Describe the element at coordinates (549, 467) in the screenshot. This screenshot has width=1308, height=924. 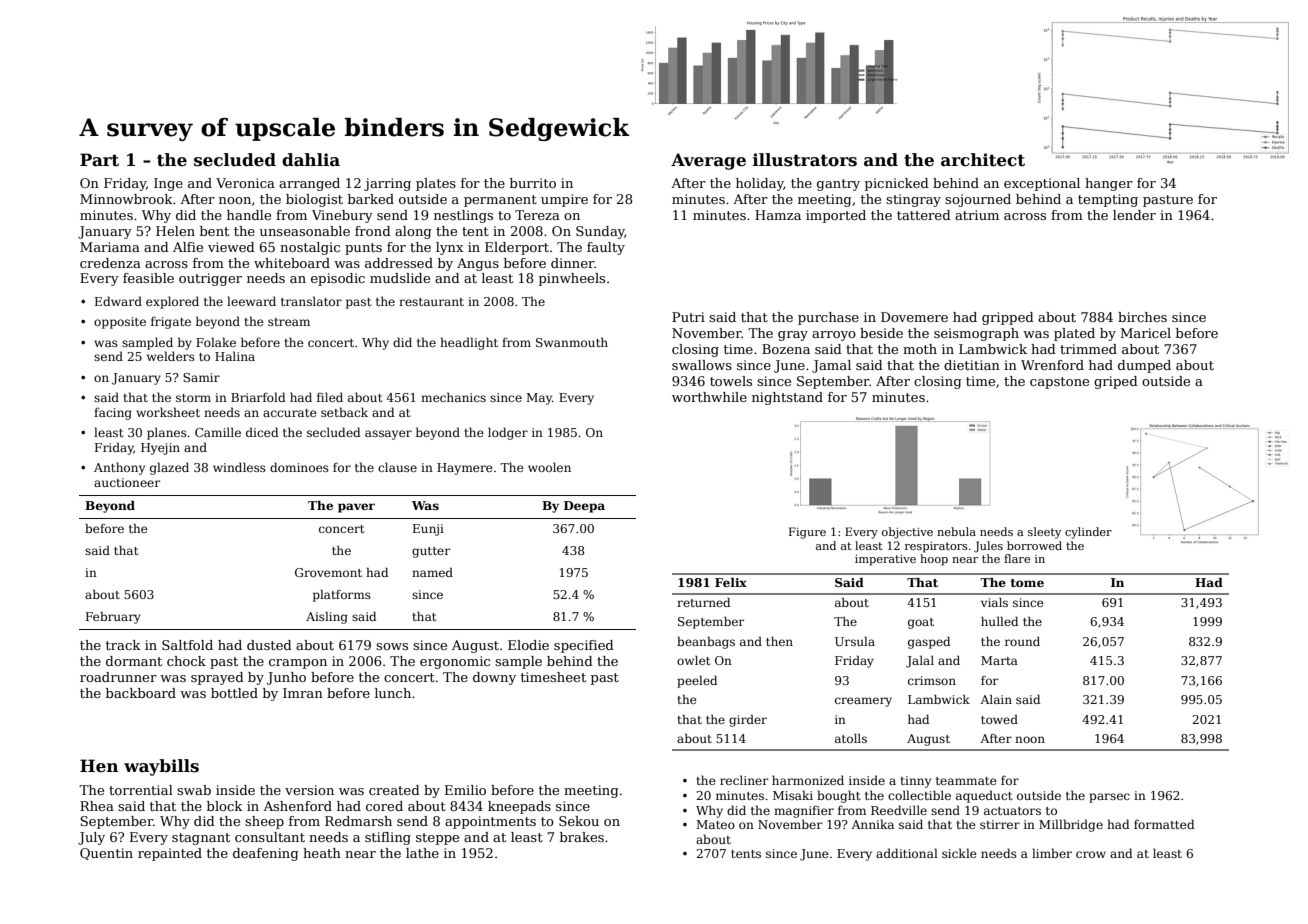
I see `woolen` at that location.
